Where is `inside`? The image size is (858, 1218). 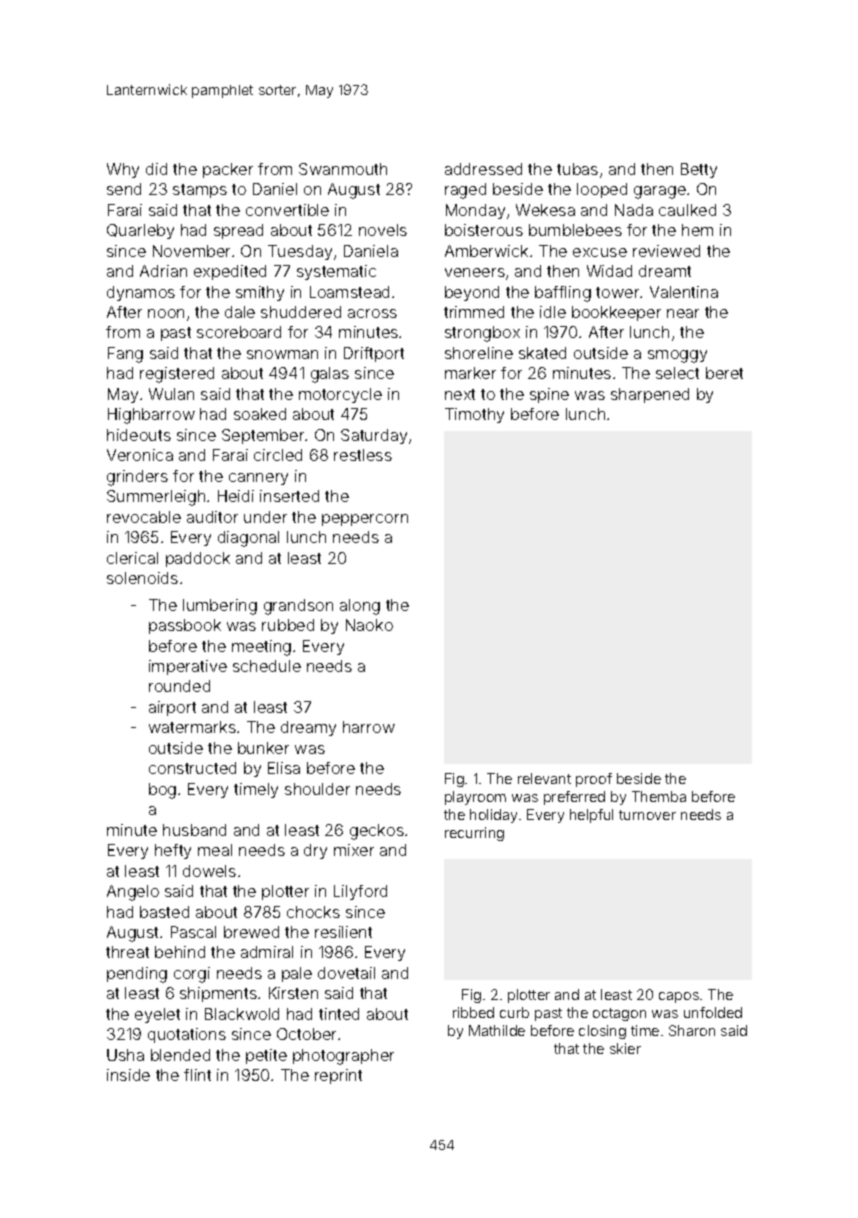 inside is located at coordinates (128, 1075).
